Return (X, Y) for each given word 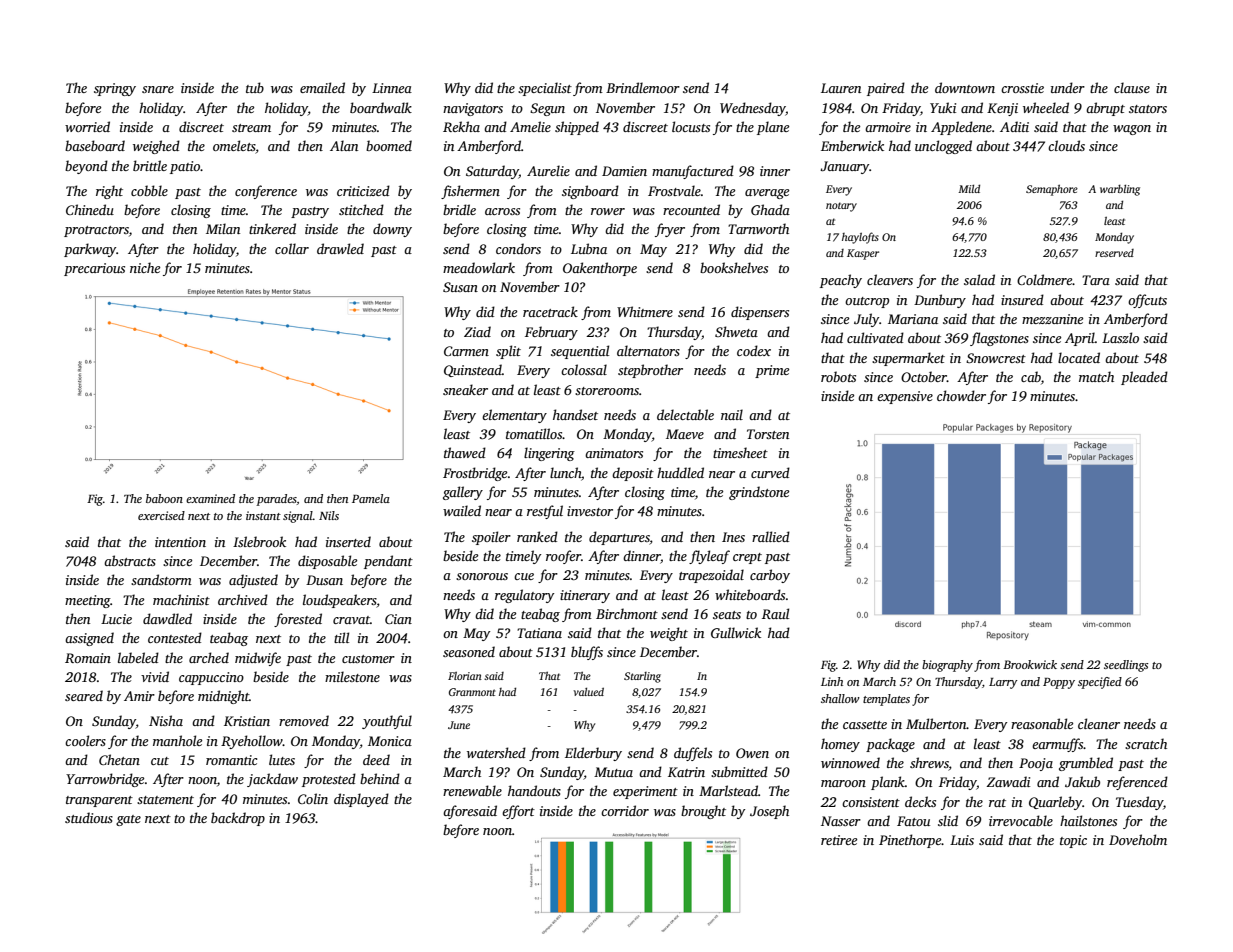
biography (947, 666)
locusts (691, 126)
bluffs (587, 653)
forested (298, 620)
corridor (625, 810)
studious (89, 817)
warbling (1120, 190)
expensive (905, 397)
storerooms (607, 391)
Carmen (466, 351)
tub (255, 87)
